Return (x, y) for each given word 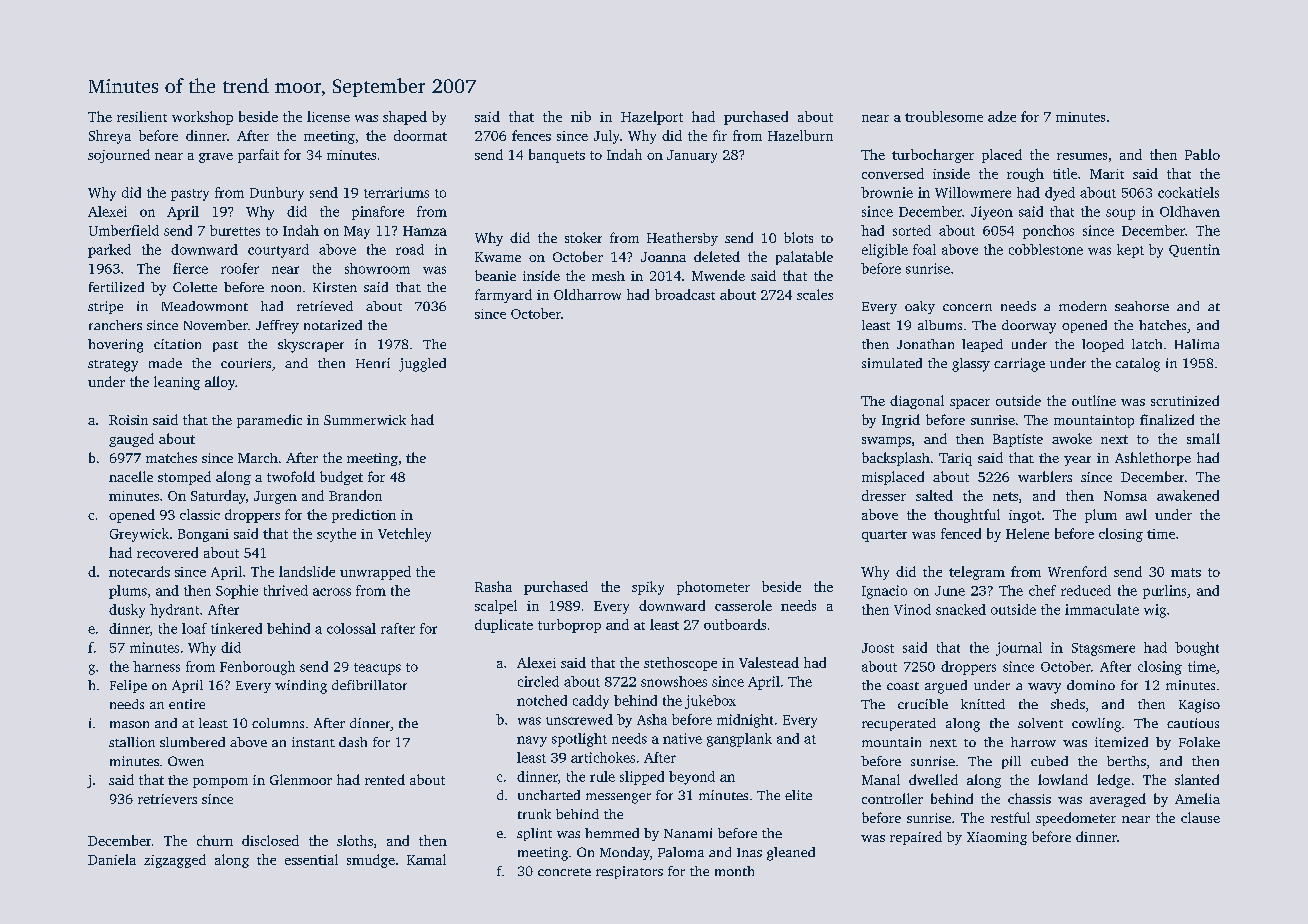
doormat (420, 135)
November (216, 325)
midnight (745, 721)
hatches (1162, 325)
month (734, 871)
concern (967, 307)
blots (798, 237)
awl (1136, 514)
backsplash (896, 459)
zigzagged (175, 861)
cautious (1193, 723)
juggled (422, 365)
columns (278, 723)
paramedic (269, 421)
